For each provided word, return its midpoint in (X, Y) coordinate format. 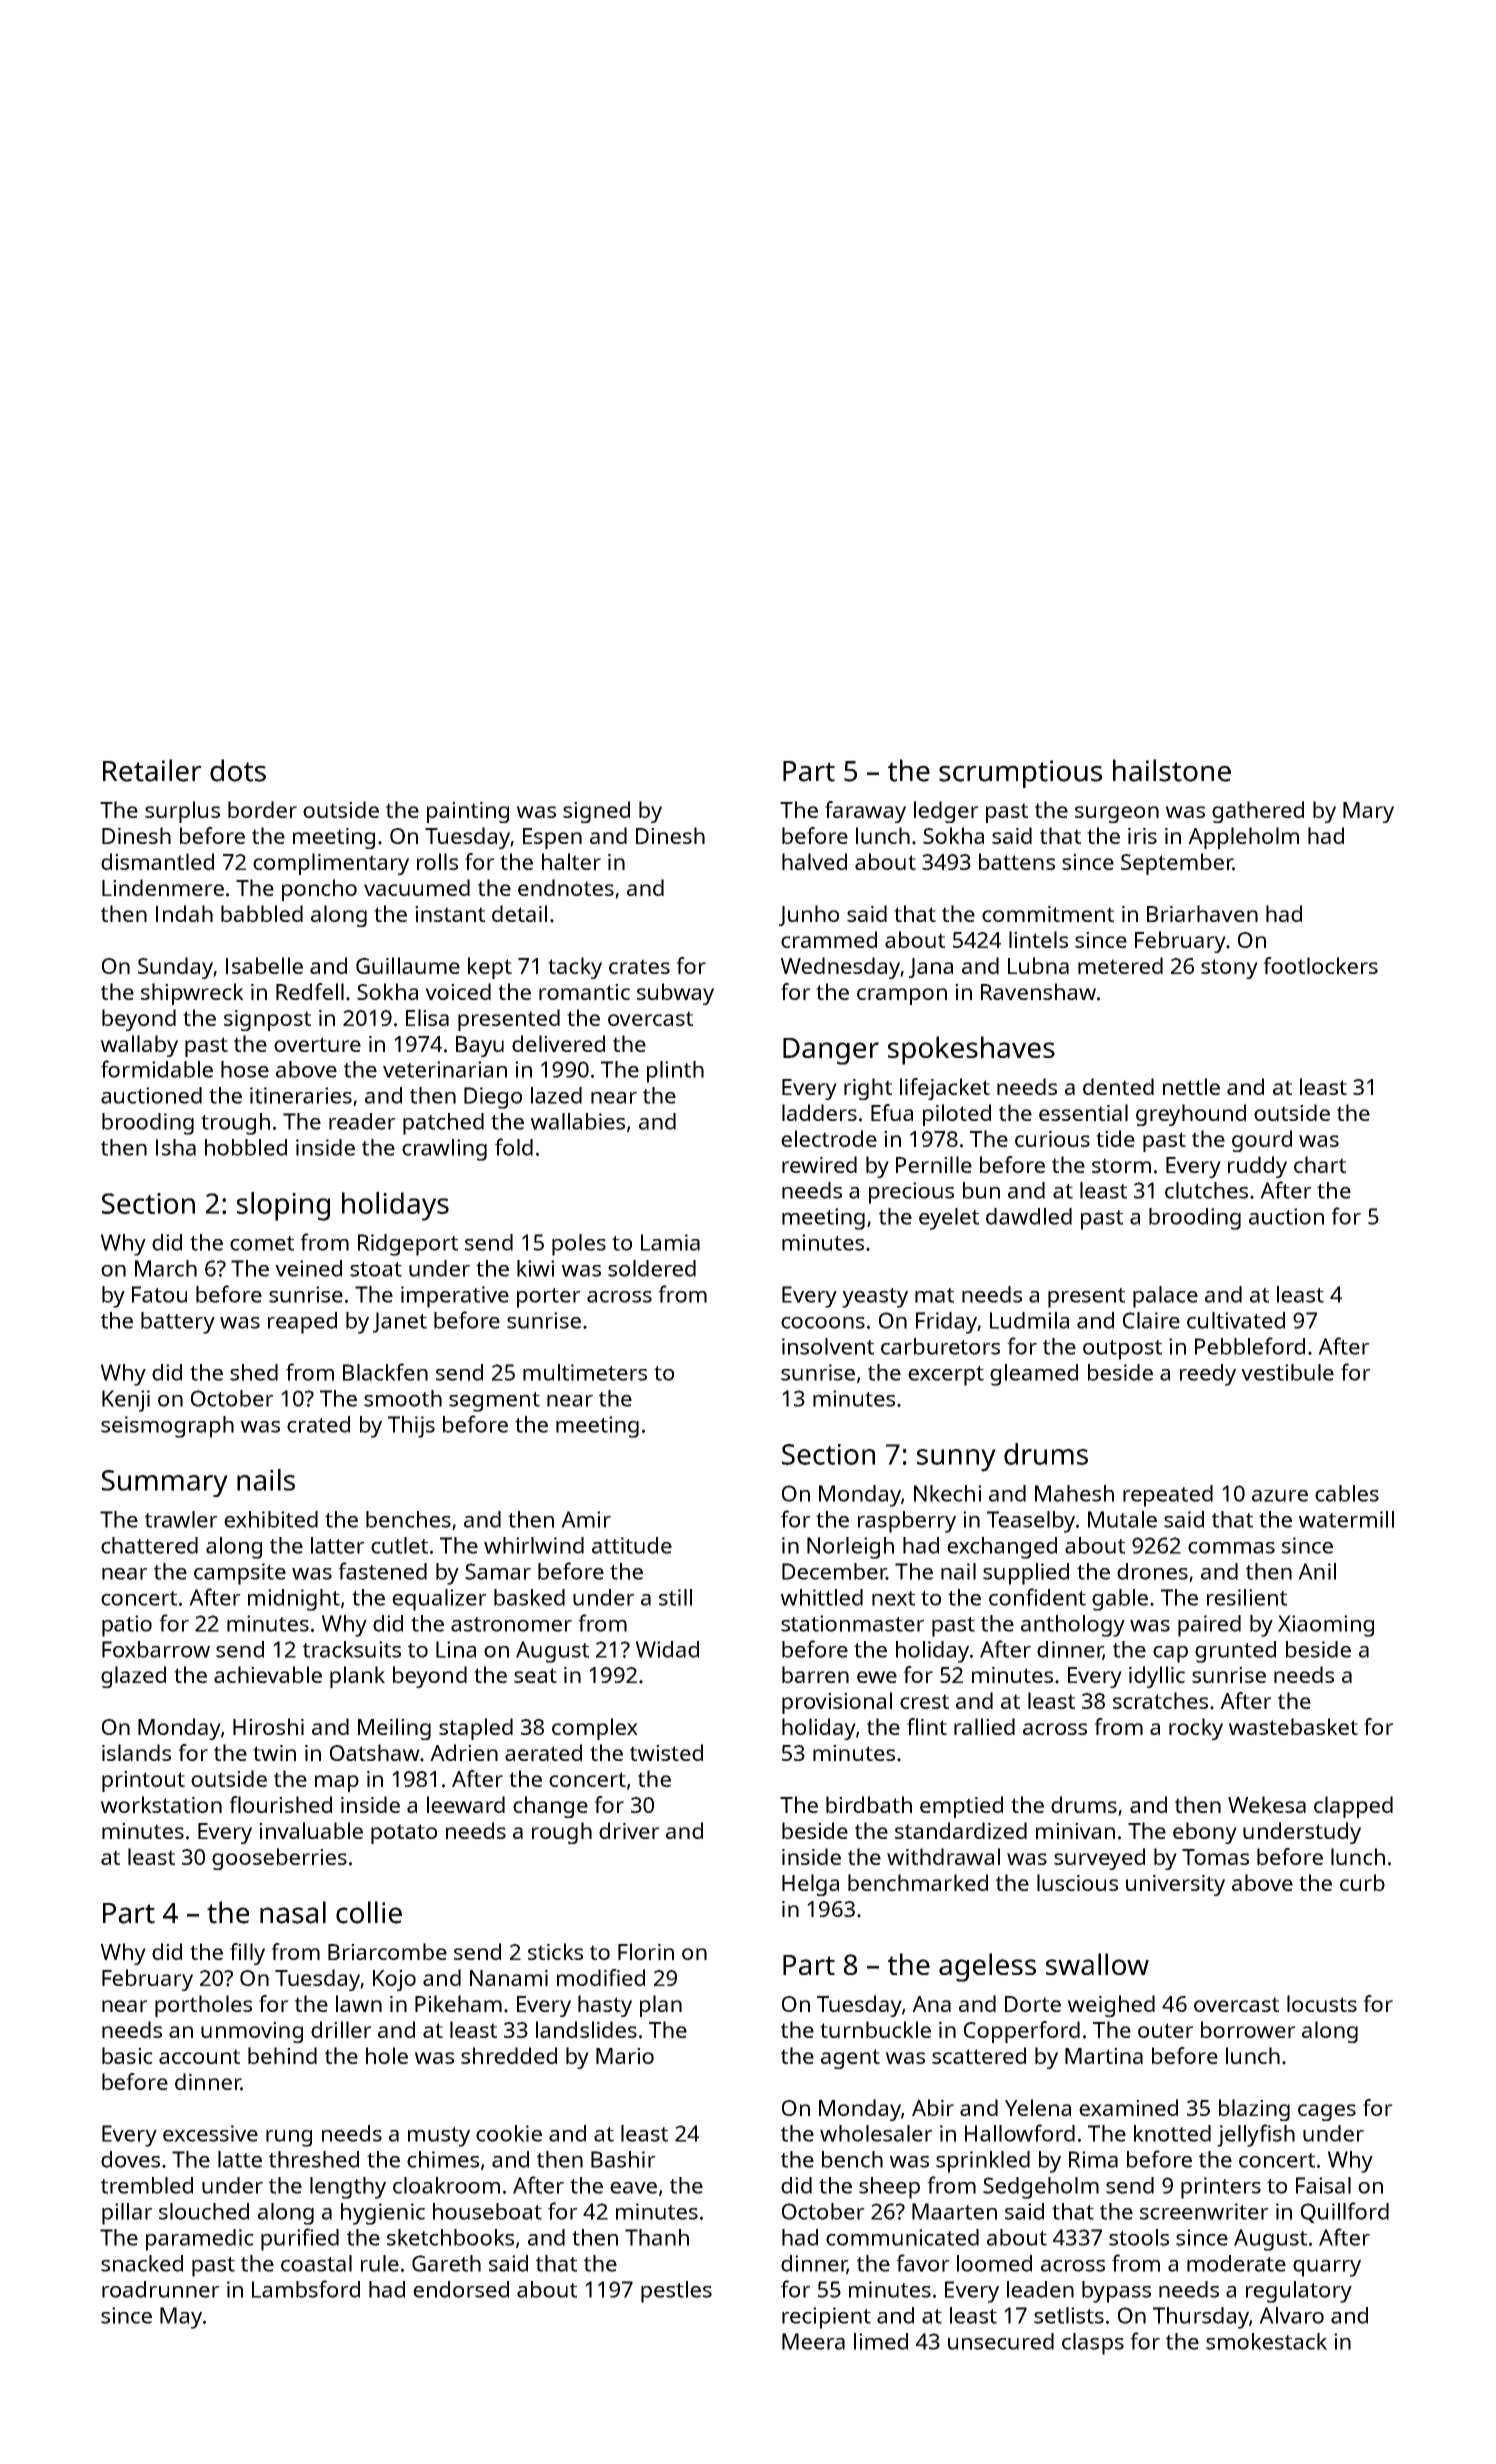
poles (579, 1245)
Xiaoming (1326, 1626)
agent (850, 2059)
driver (629, 1830)
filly (247, 1954)
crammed (829, 939)
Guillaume (408, 965)
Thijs (411, 1427)
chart (1320, 1164)
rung (289, 2138)
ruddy (1257, 1167)
